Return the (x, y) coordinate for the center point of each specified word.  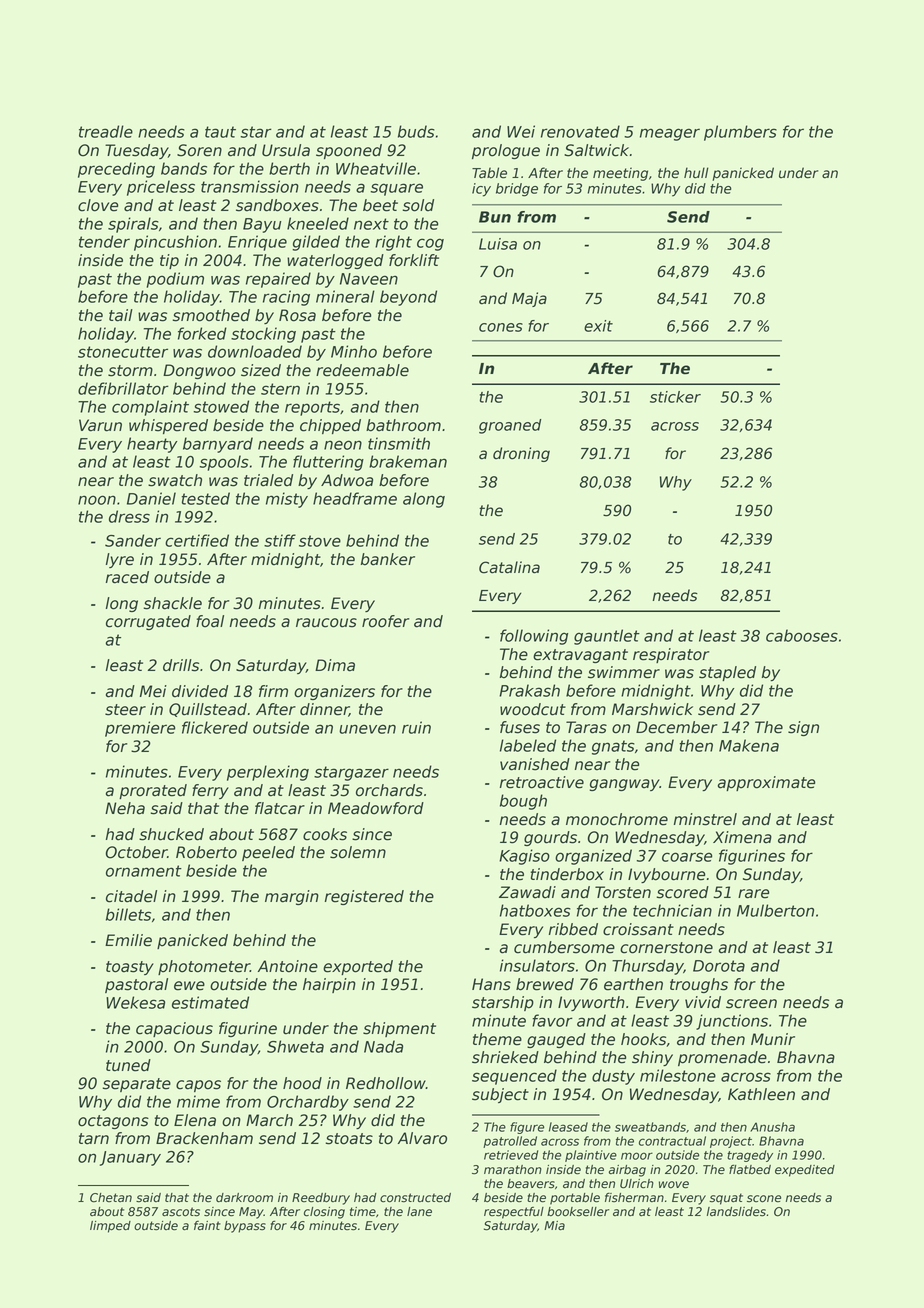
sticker (675, 397)
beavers (531, 1184)
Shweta (295, 1046)
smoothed (211, 315)
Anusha (772, 1127)
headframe (355, 498)
